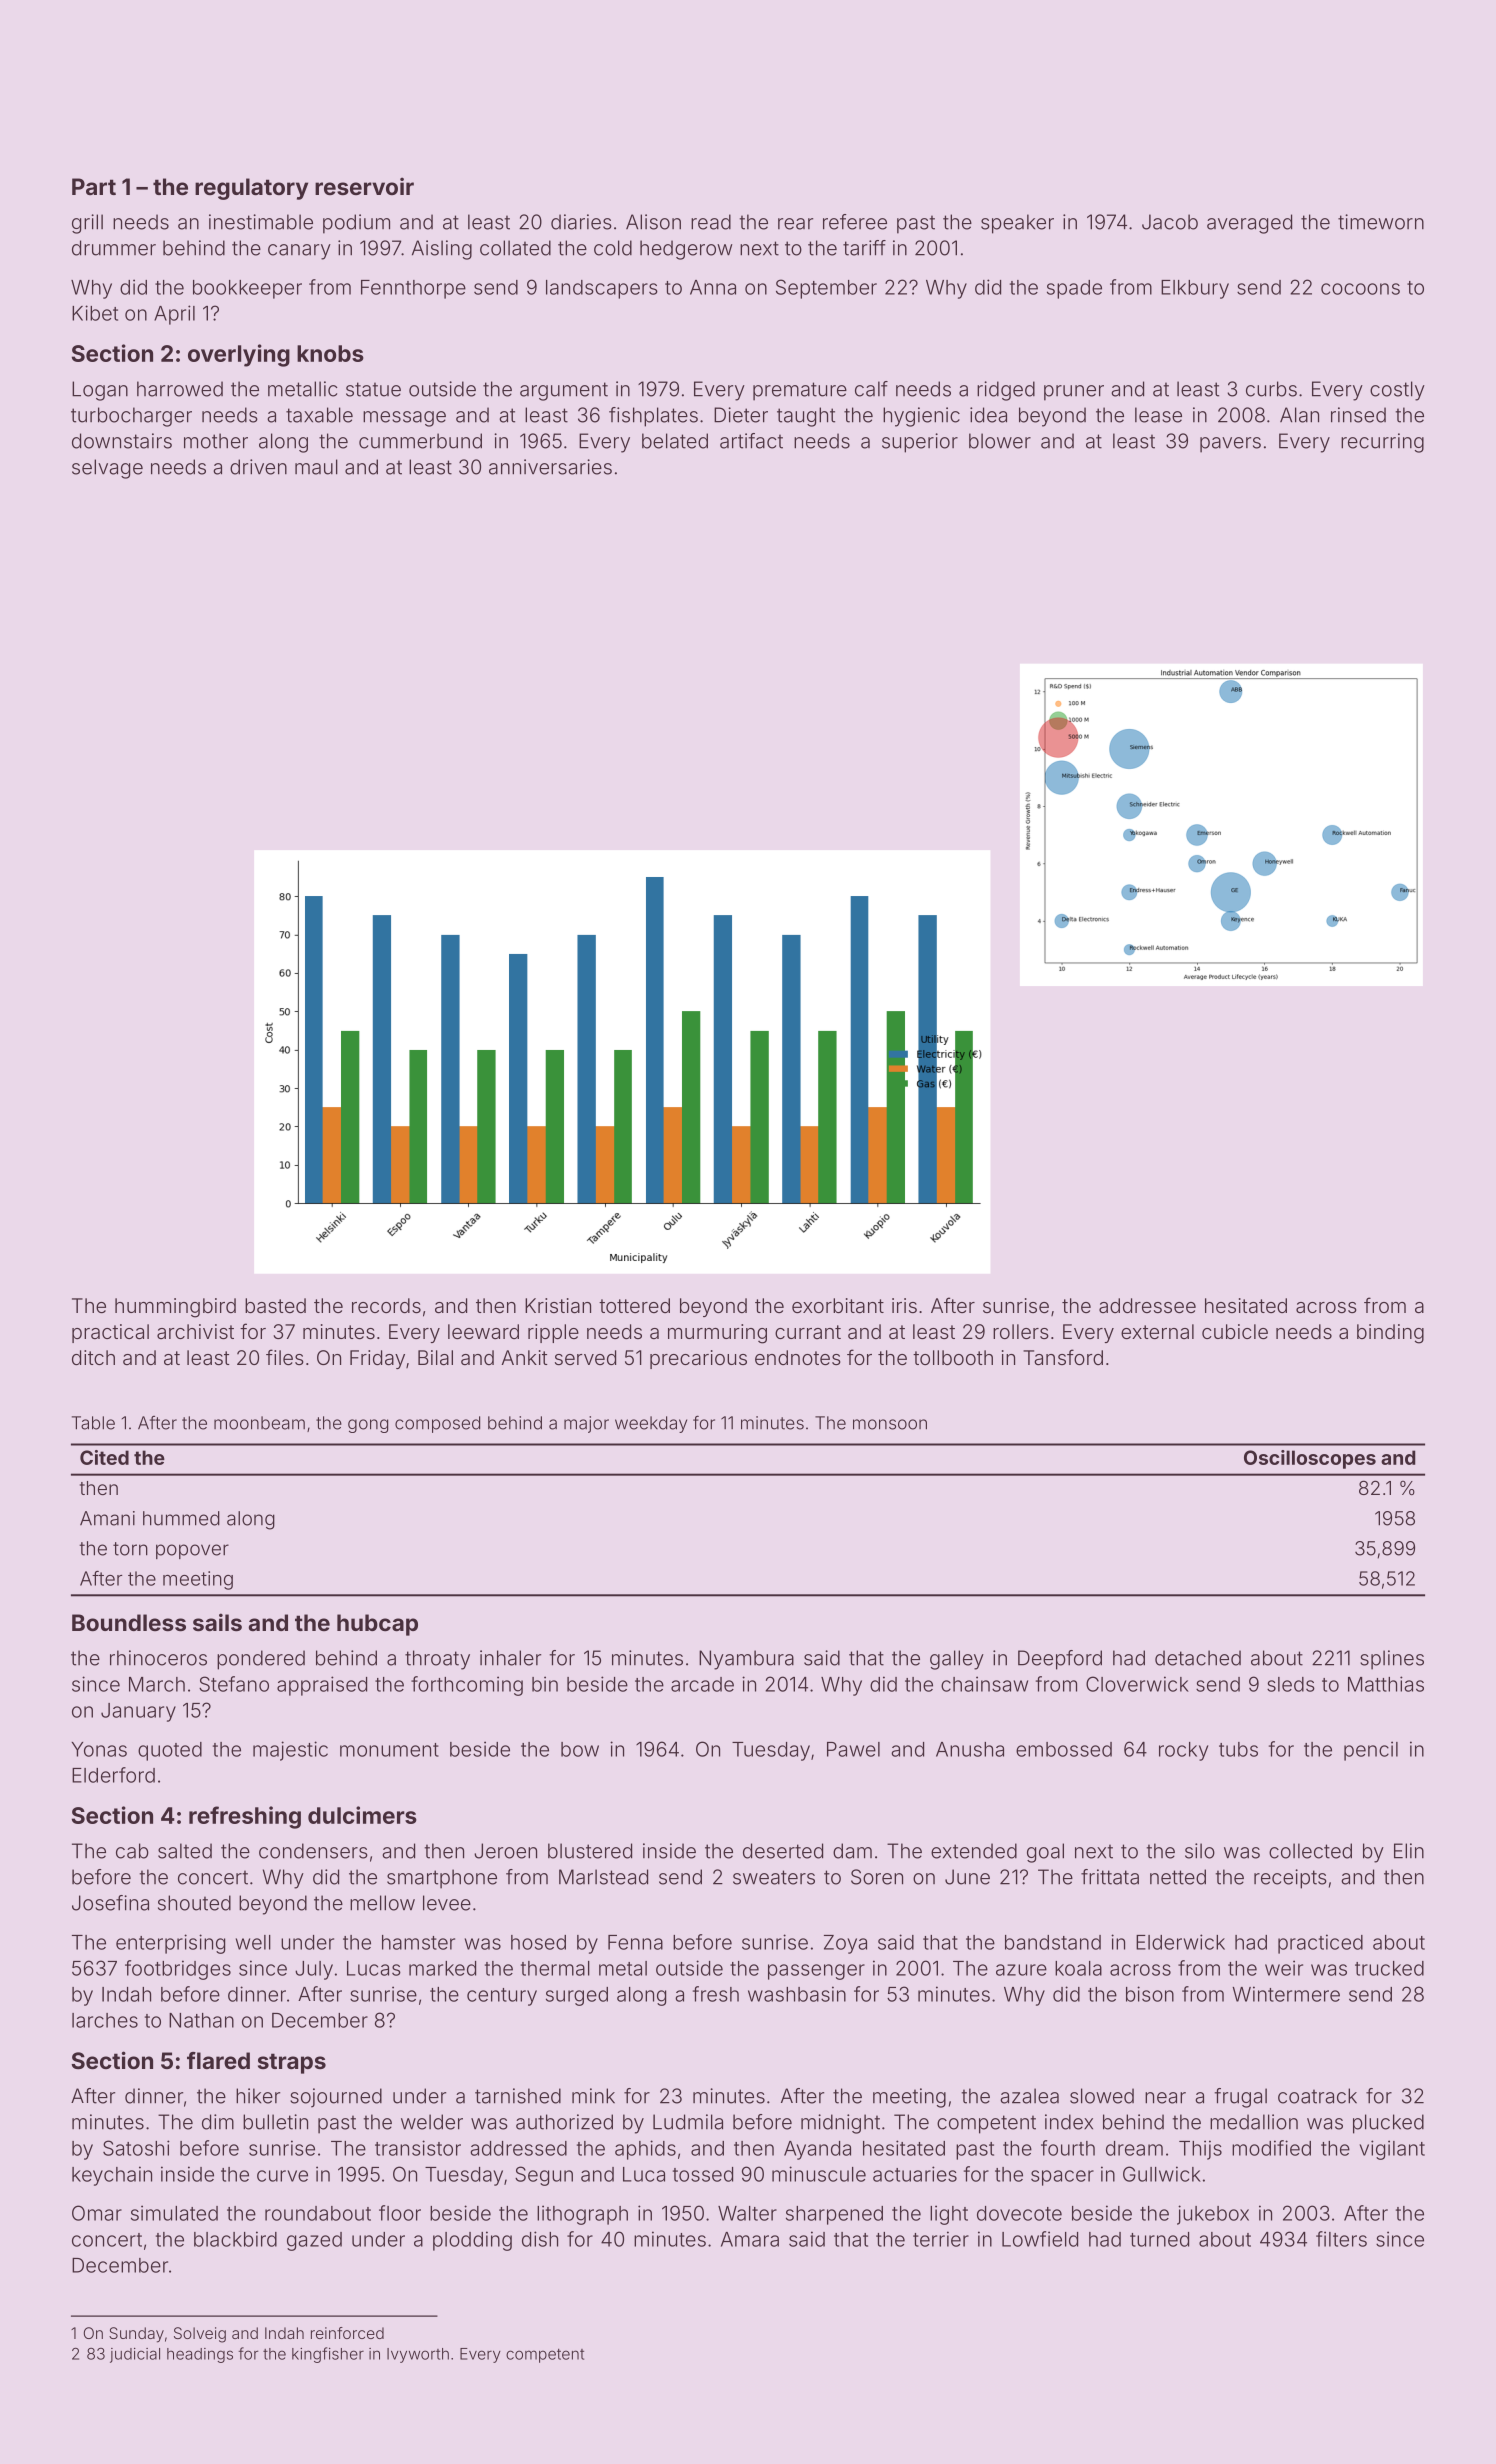  What do you see at coordinates (688, 2122) in the document?
I see `Ludmila` at bounding box center [688, 2122].
